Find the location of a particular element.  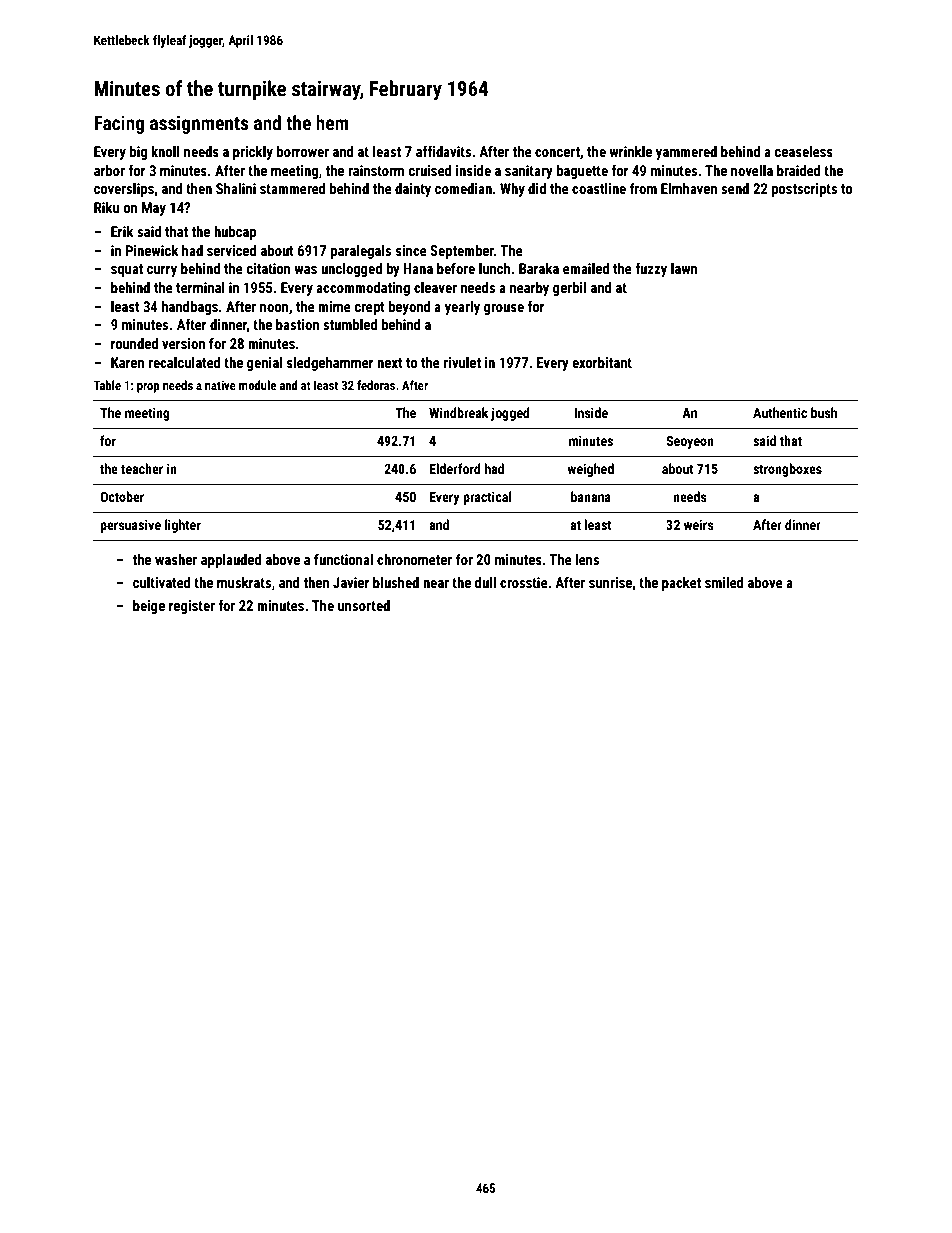

lens is located at coordinates (587, 559).
